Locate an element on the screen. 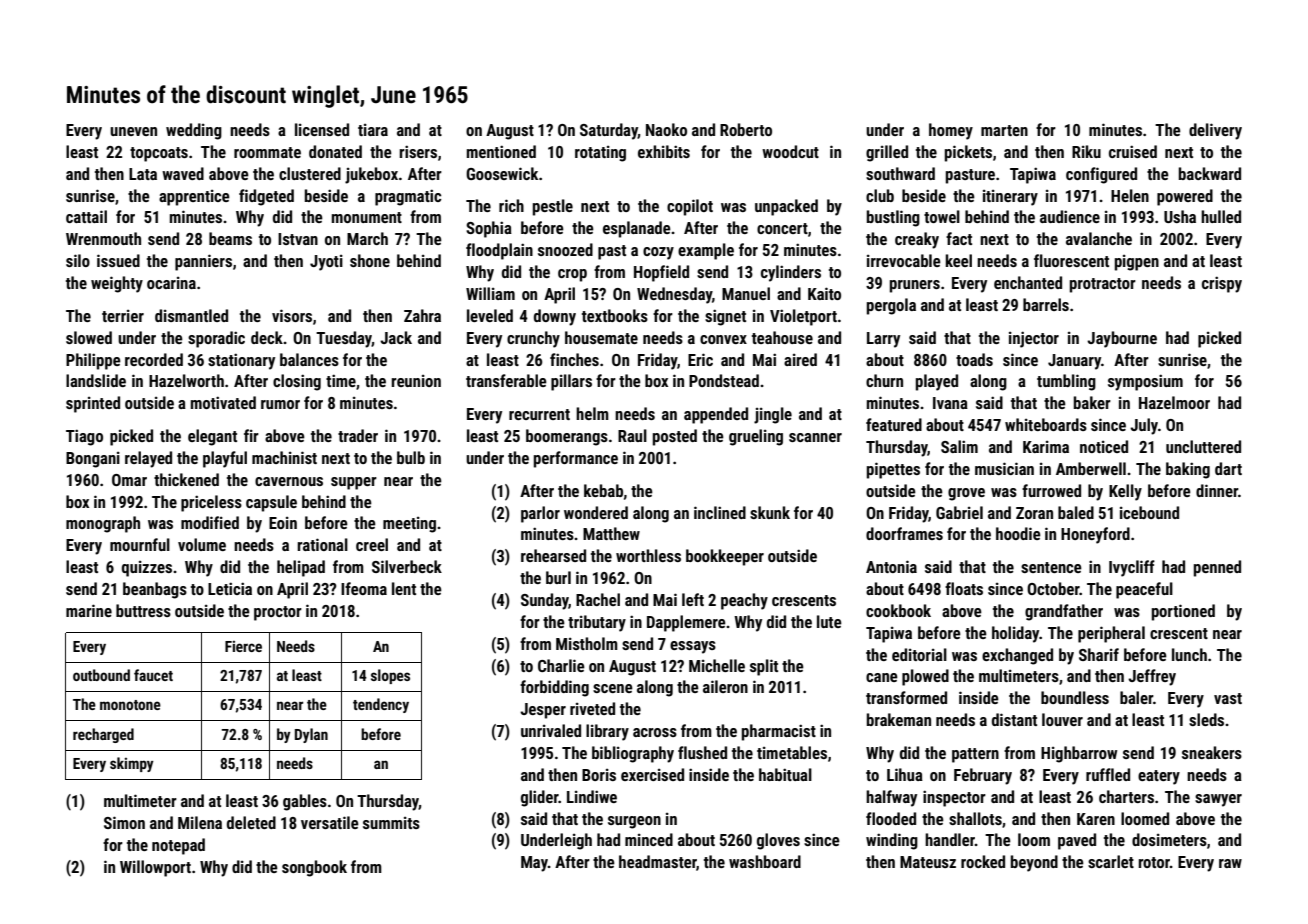 This screenshot has height=924, width=1308. notepad is located at coordinates (178, 846).
